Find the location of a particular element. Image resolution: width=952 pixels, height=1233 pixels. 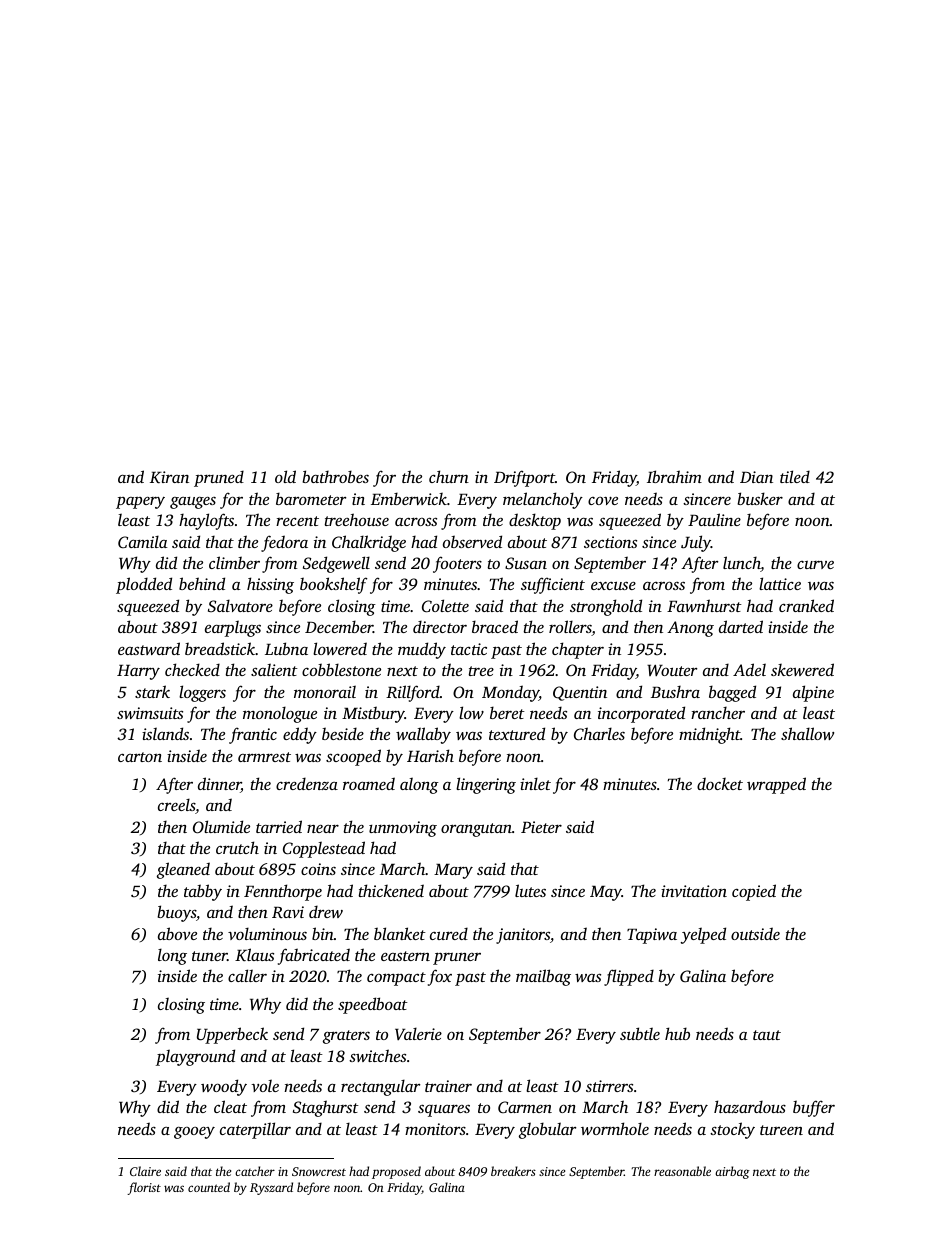

cranked is located at coordinates (806, 605).
